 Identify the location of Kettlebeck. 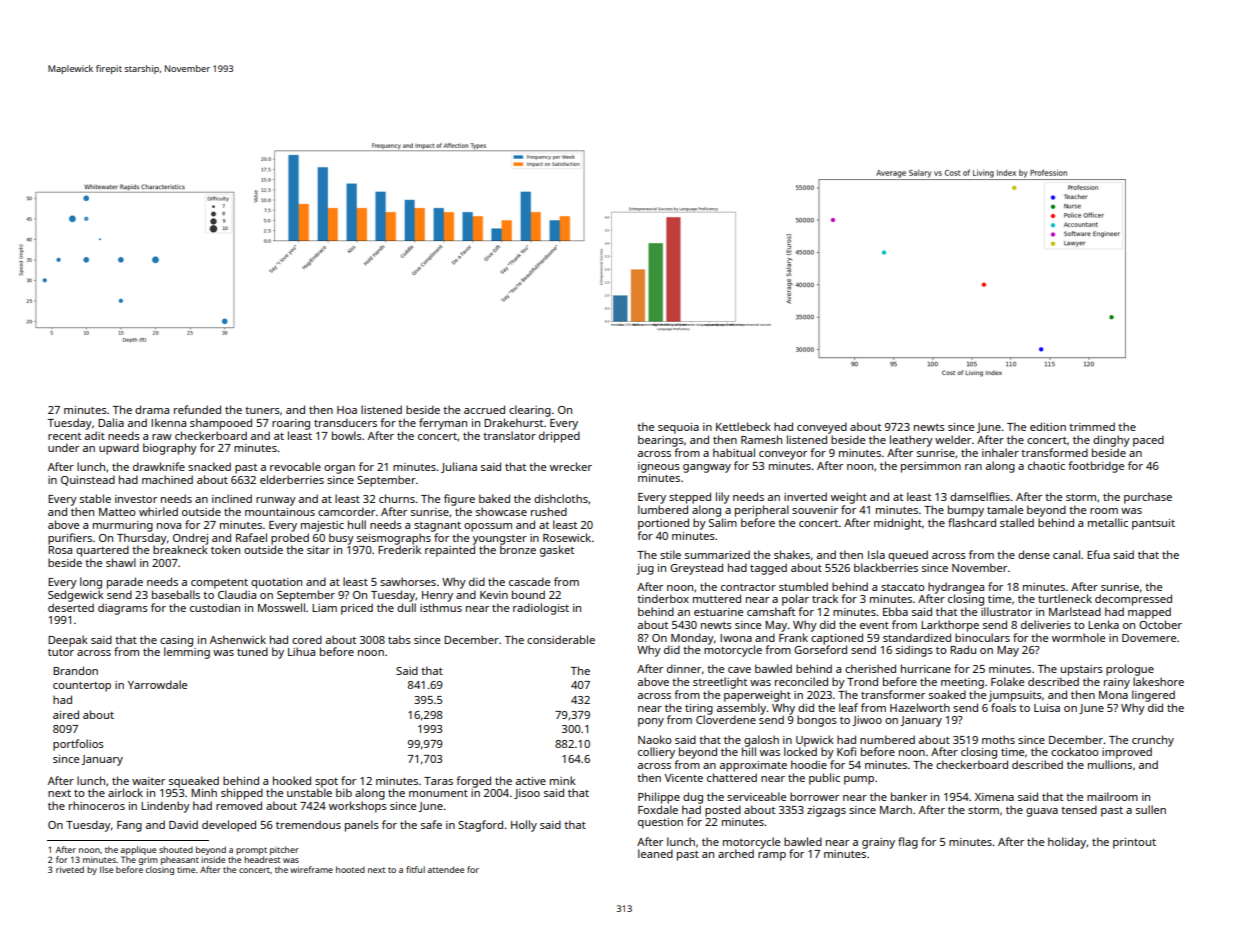
(743, 426).
